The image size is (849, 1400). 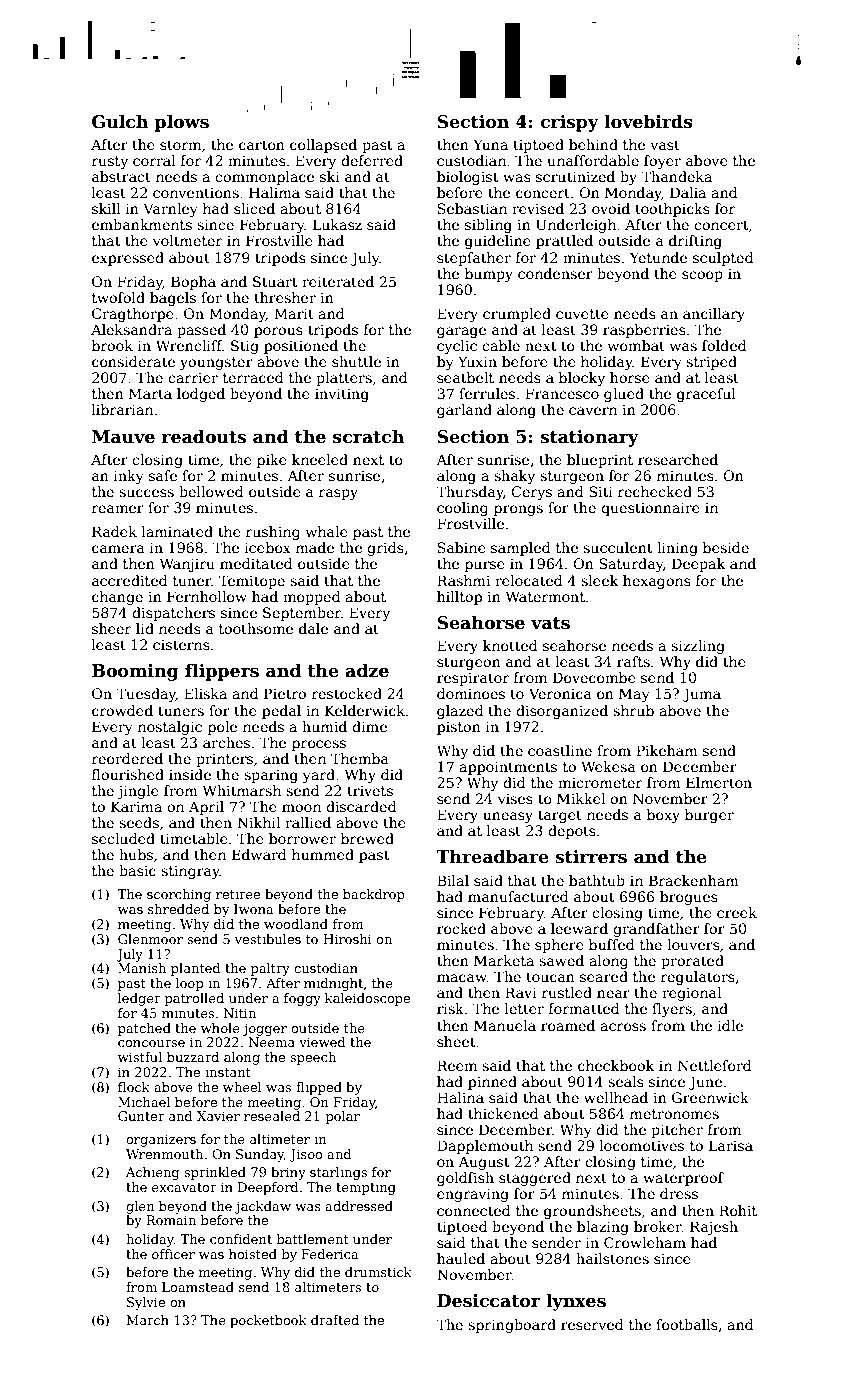 I want to click on sizzling, so click(x=698, y=647).
